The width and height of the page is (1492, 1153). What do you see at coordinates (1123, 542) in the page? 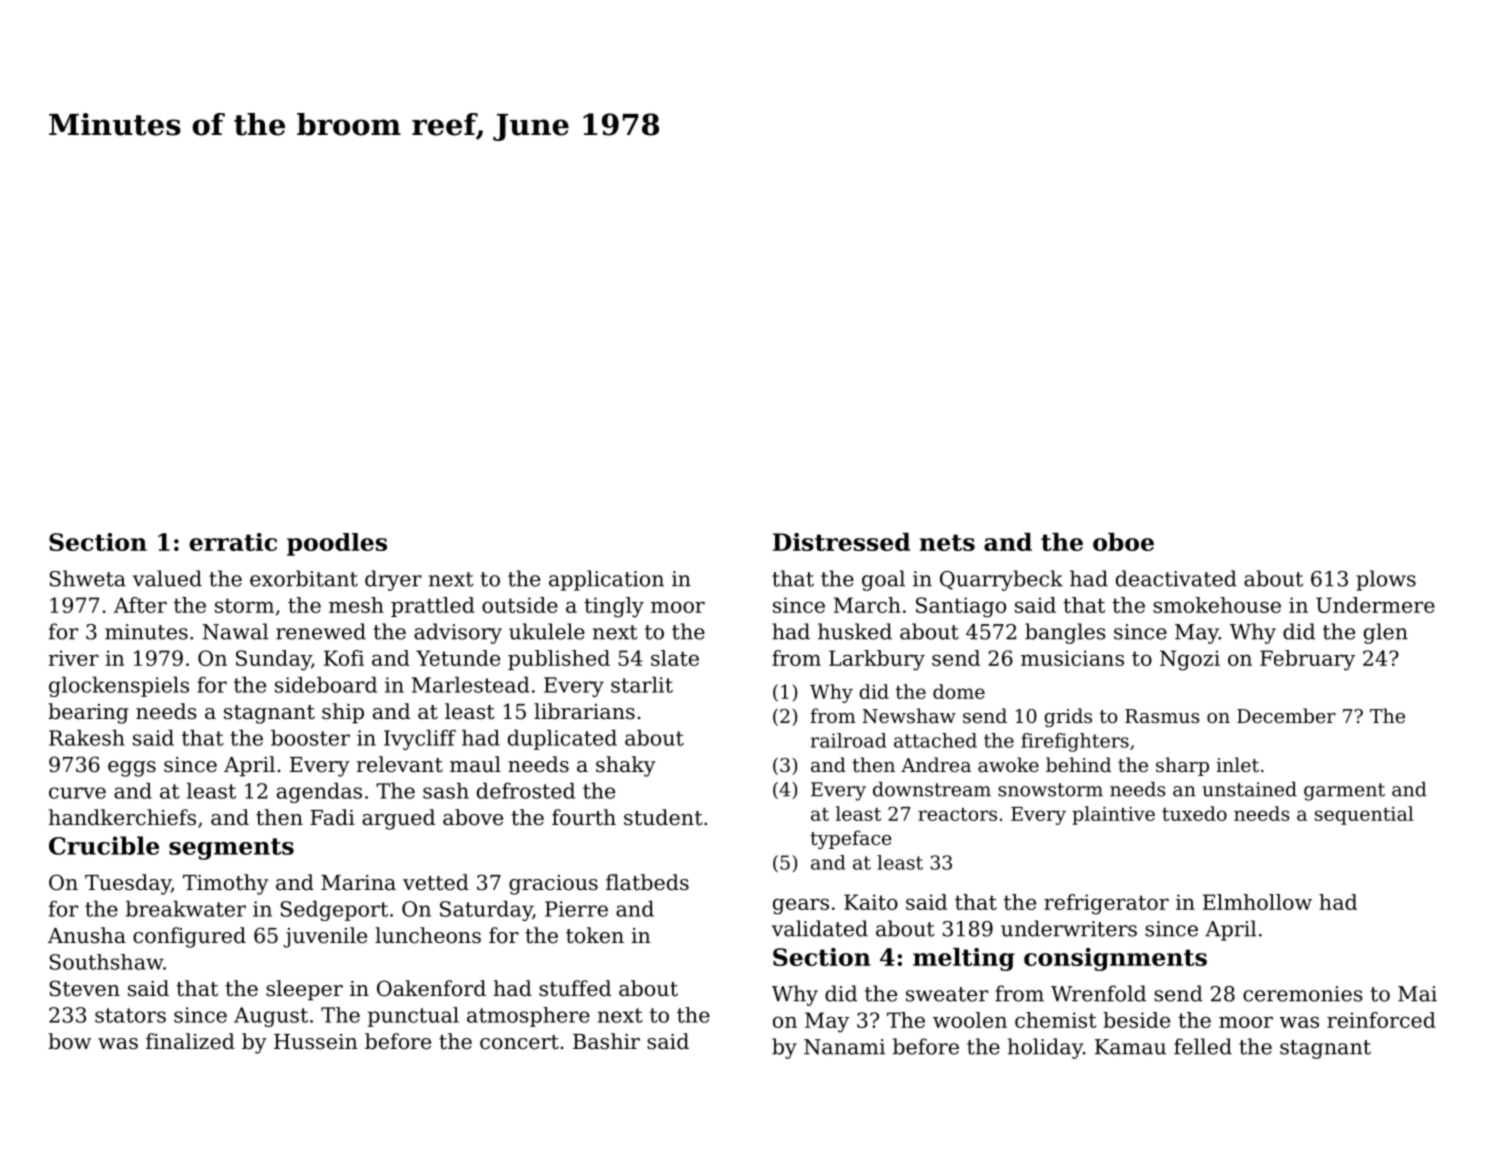
I see `oboe` at bounding box center [1123, 542].
